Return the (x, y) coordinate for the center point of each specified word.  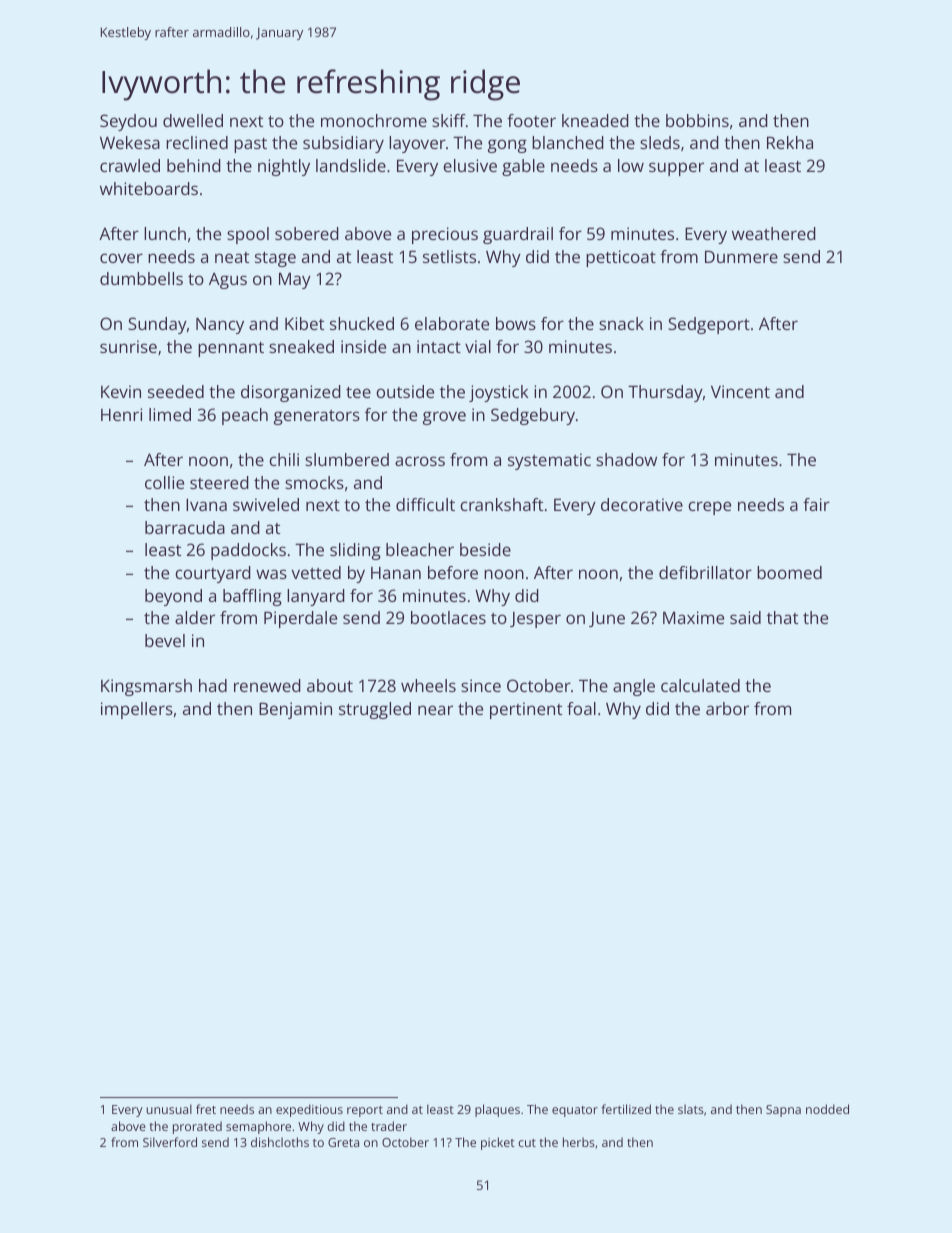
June (607, 619)
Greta (343, 1142)
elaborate (452, 323)
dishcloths (280, 1142)
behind (194, 165)
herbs (579, 1142)
